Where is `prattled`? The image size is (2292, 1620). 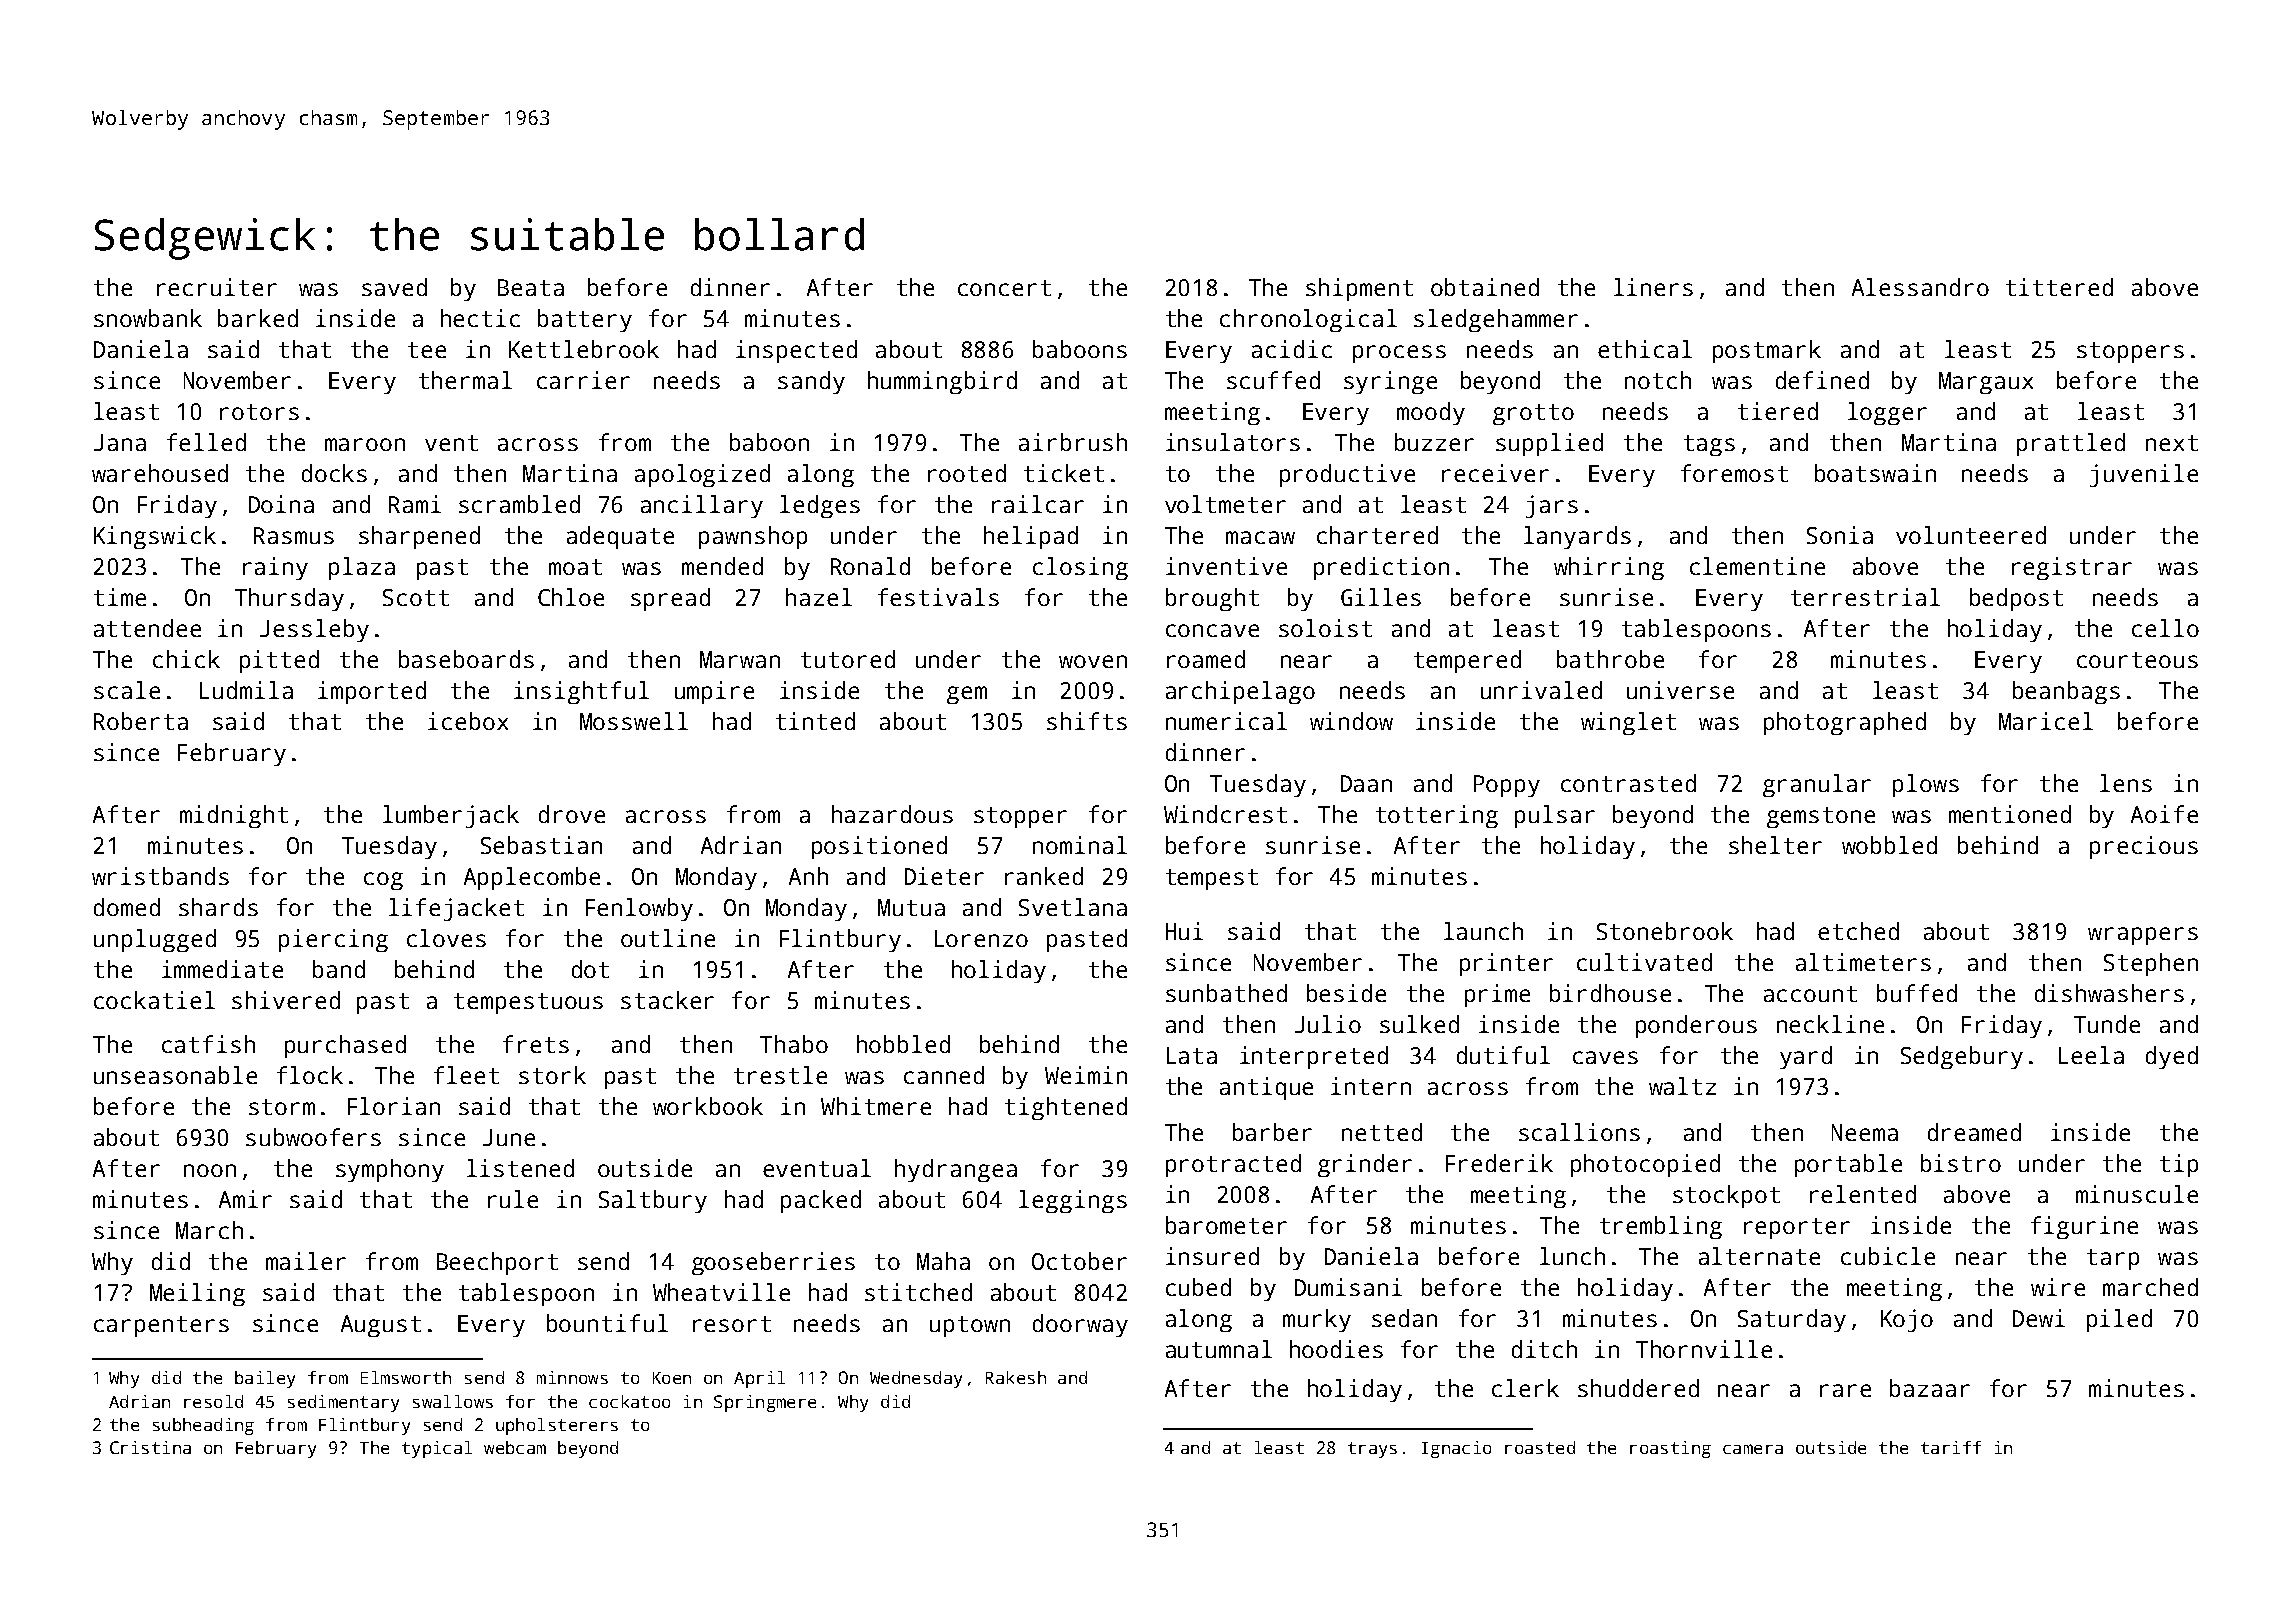 prattled is located at coordinates (2071, 444).
